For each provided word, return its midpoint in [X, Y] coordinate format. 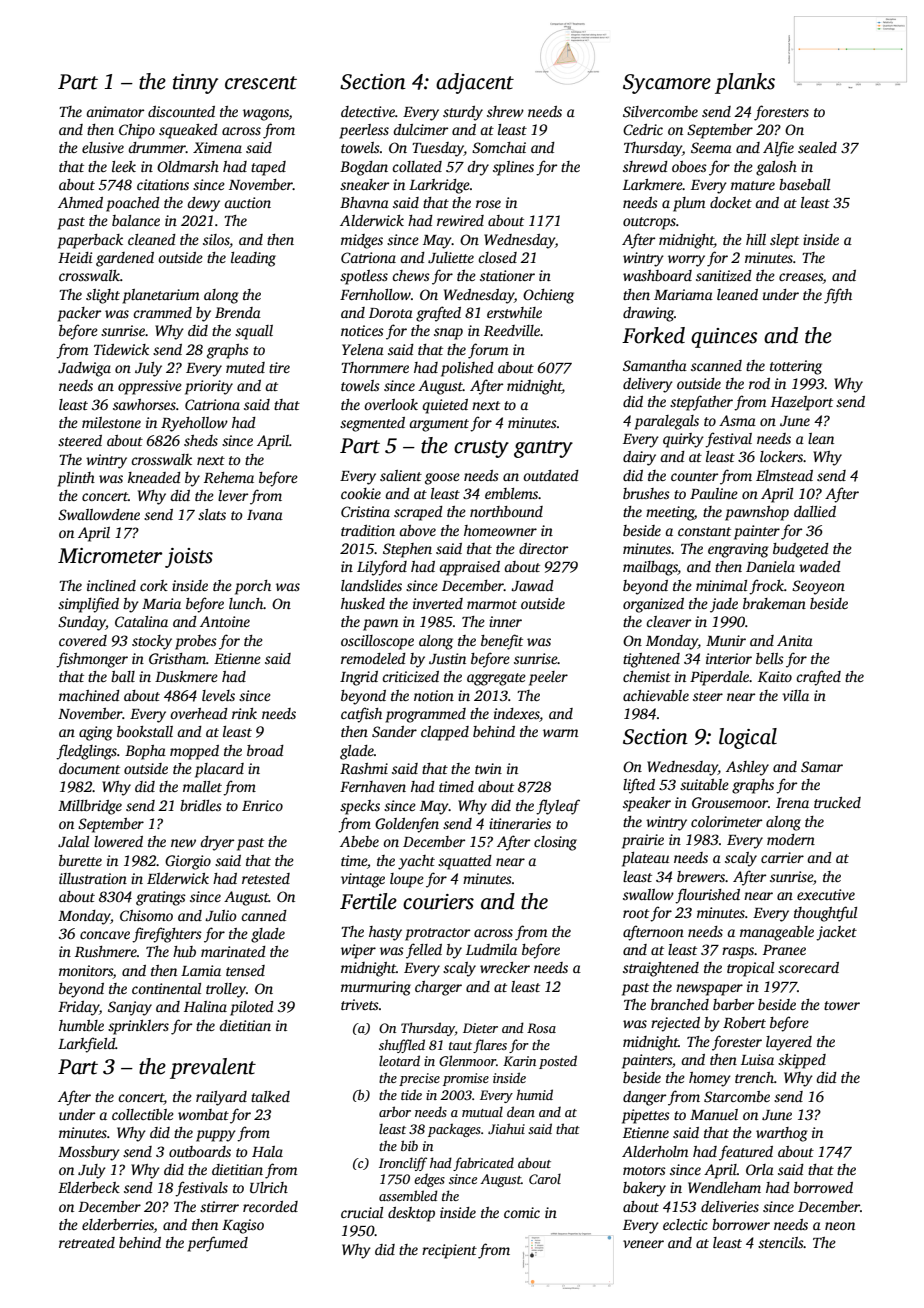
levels [218, 695]
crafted [818, 678]
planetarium [160, 296]
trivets [360, 1004]
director [543, 548]
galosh [776, 168]
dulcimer [420, 129]
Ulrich [269, 1187]
